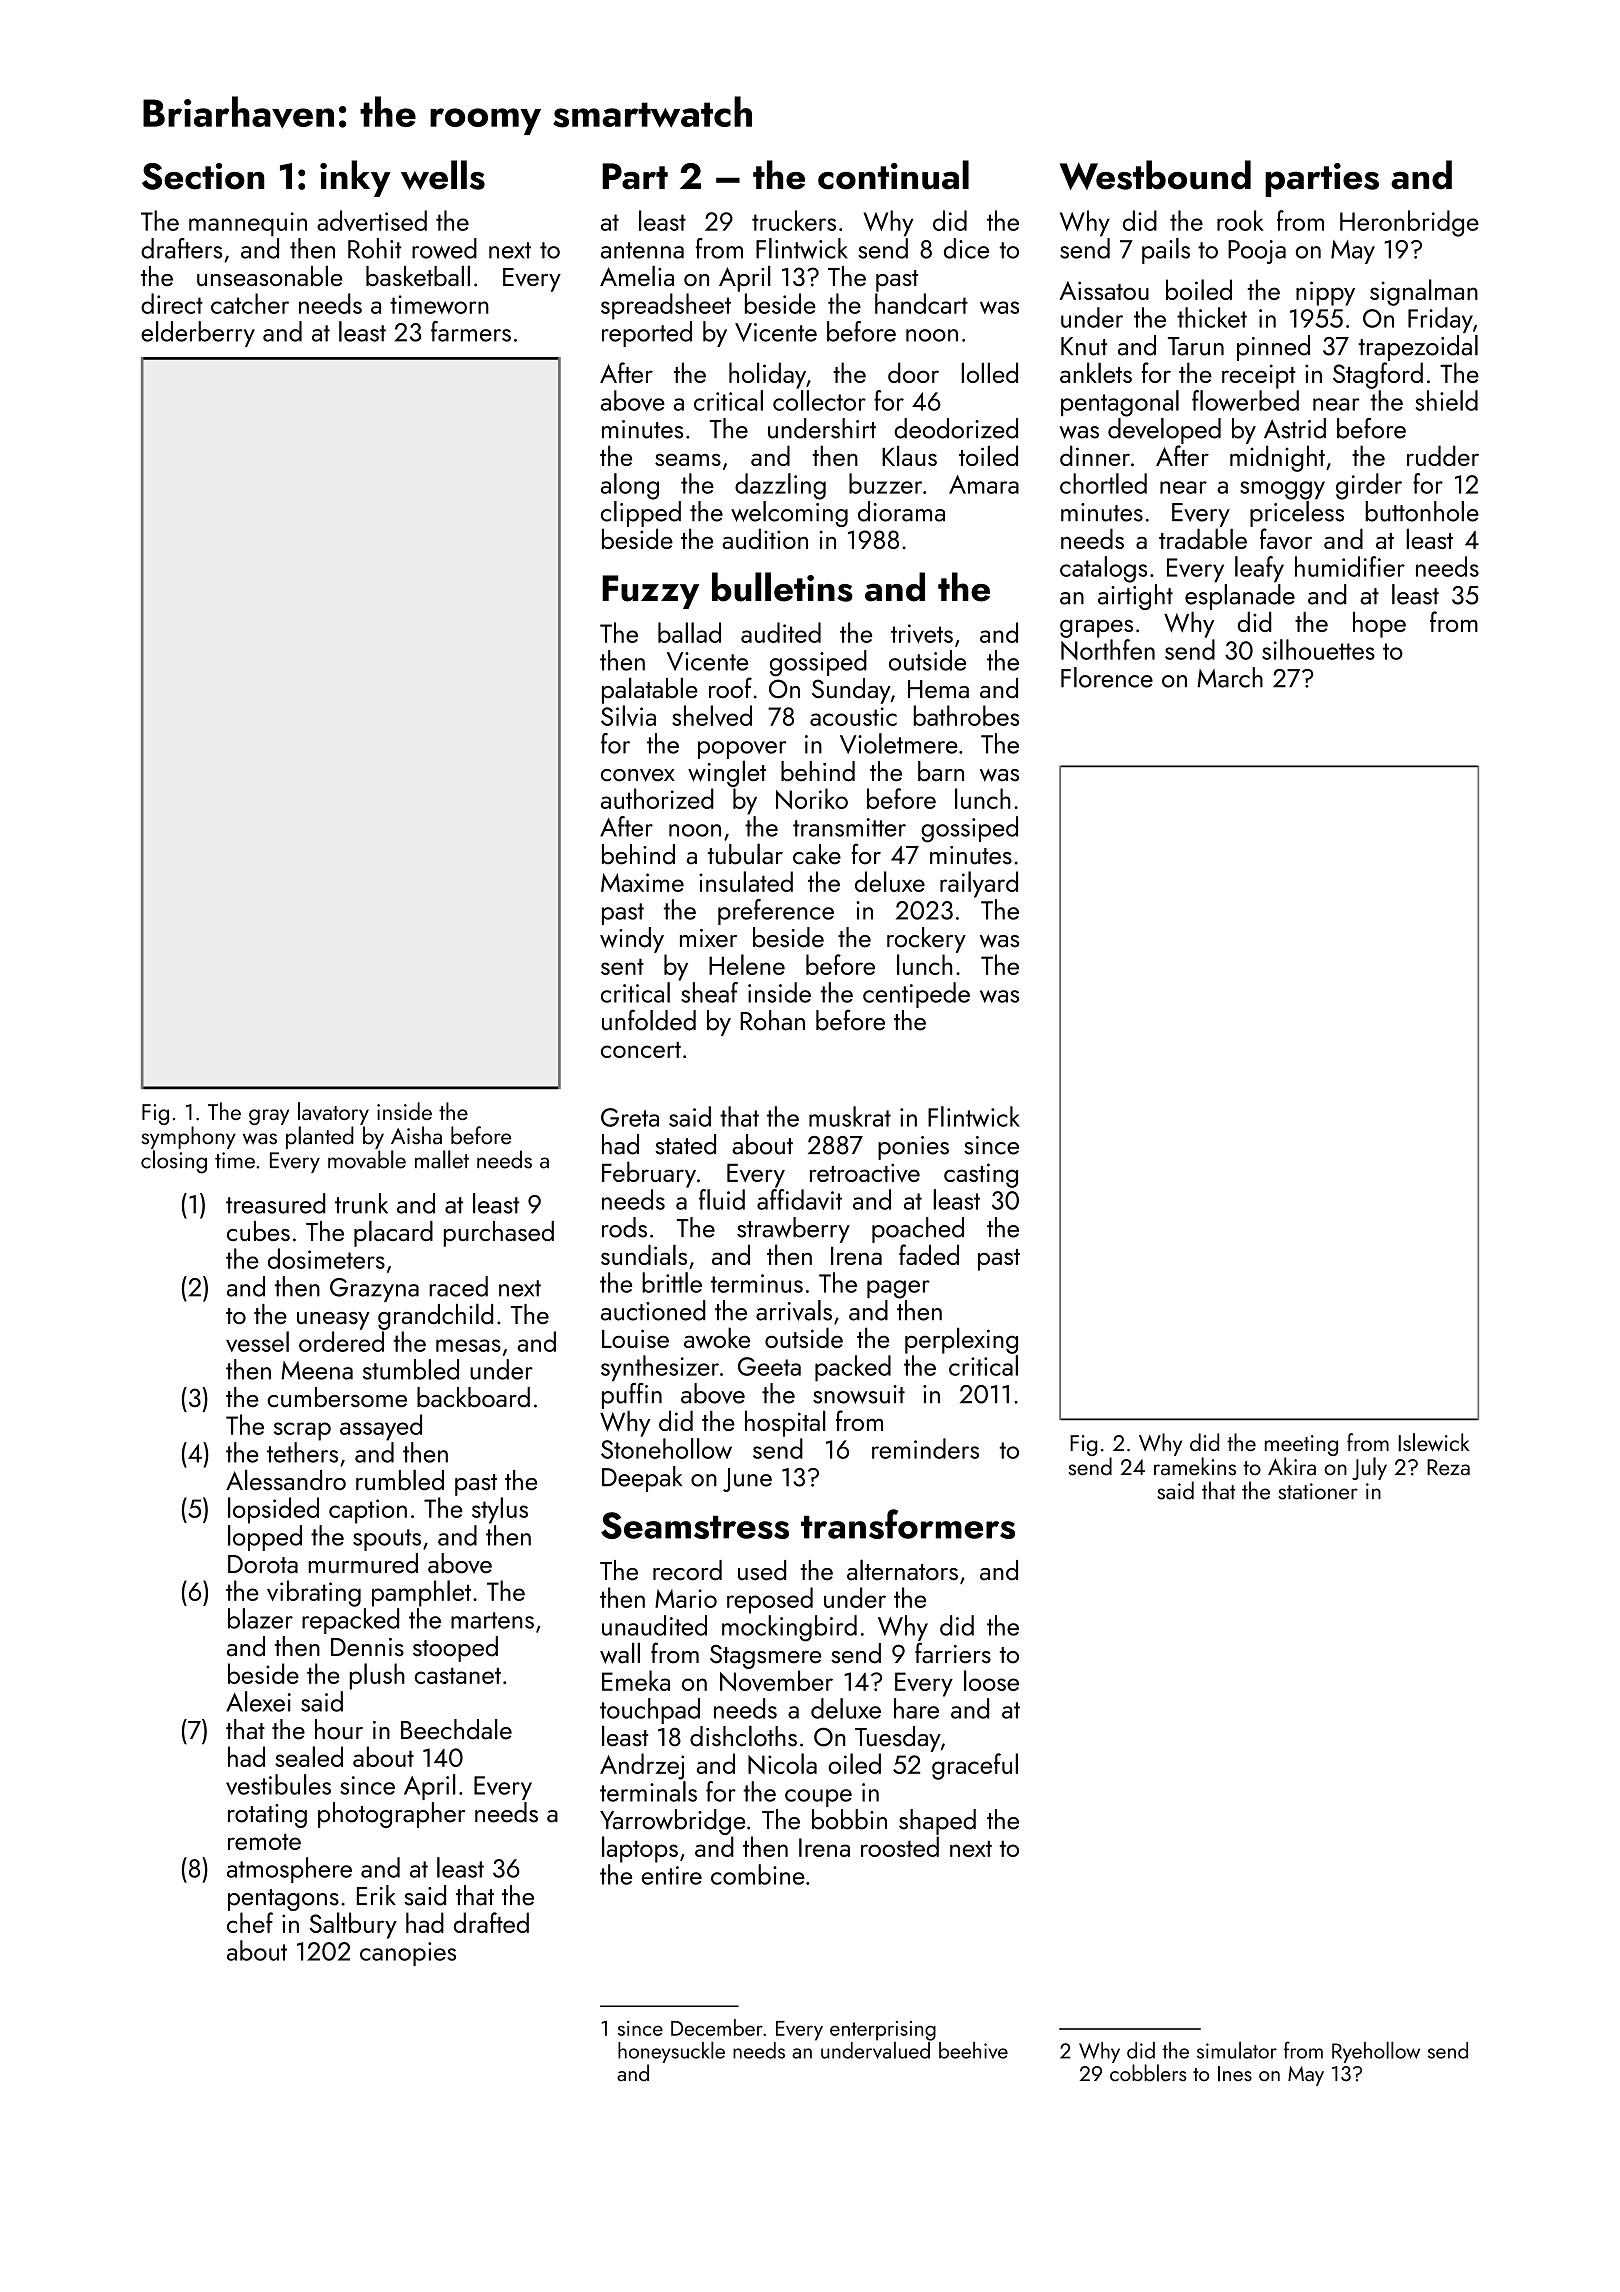  I want to click on Saltbury, so click(353, 1925).
